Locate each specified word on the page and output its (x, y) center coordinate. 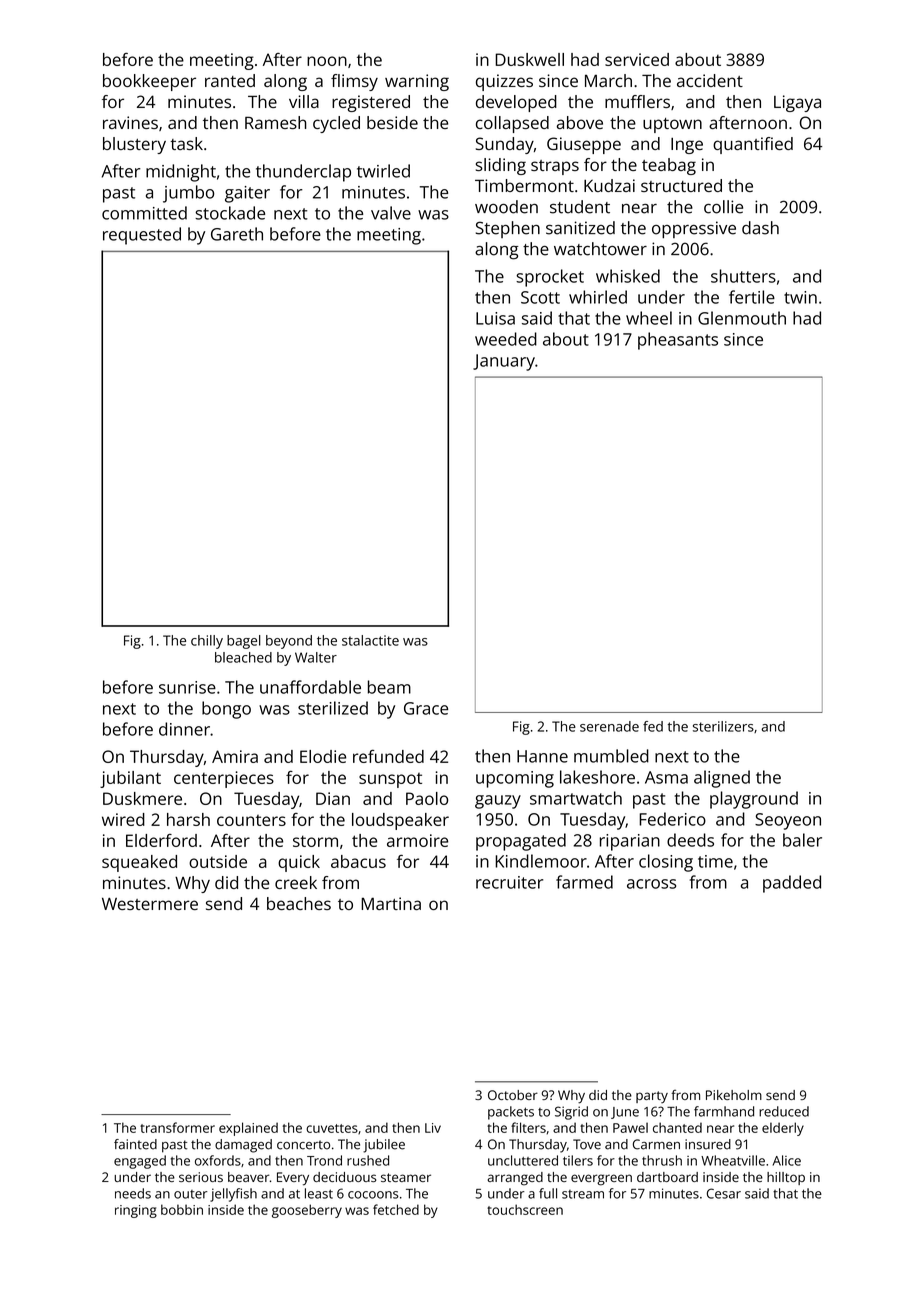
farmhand (724, 1111)
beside (392, 122)
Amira (235, 756)
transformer (177, 1127)
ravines (130, 122)
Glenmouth (742, 318)
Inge (687, 146)
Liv (433, 1128)
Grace (426, 708)
